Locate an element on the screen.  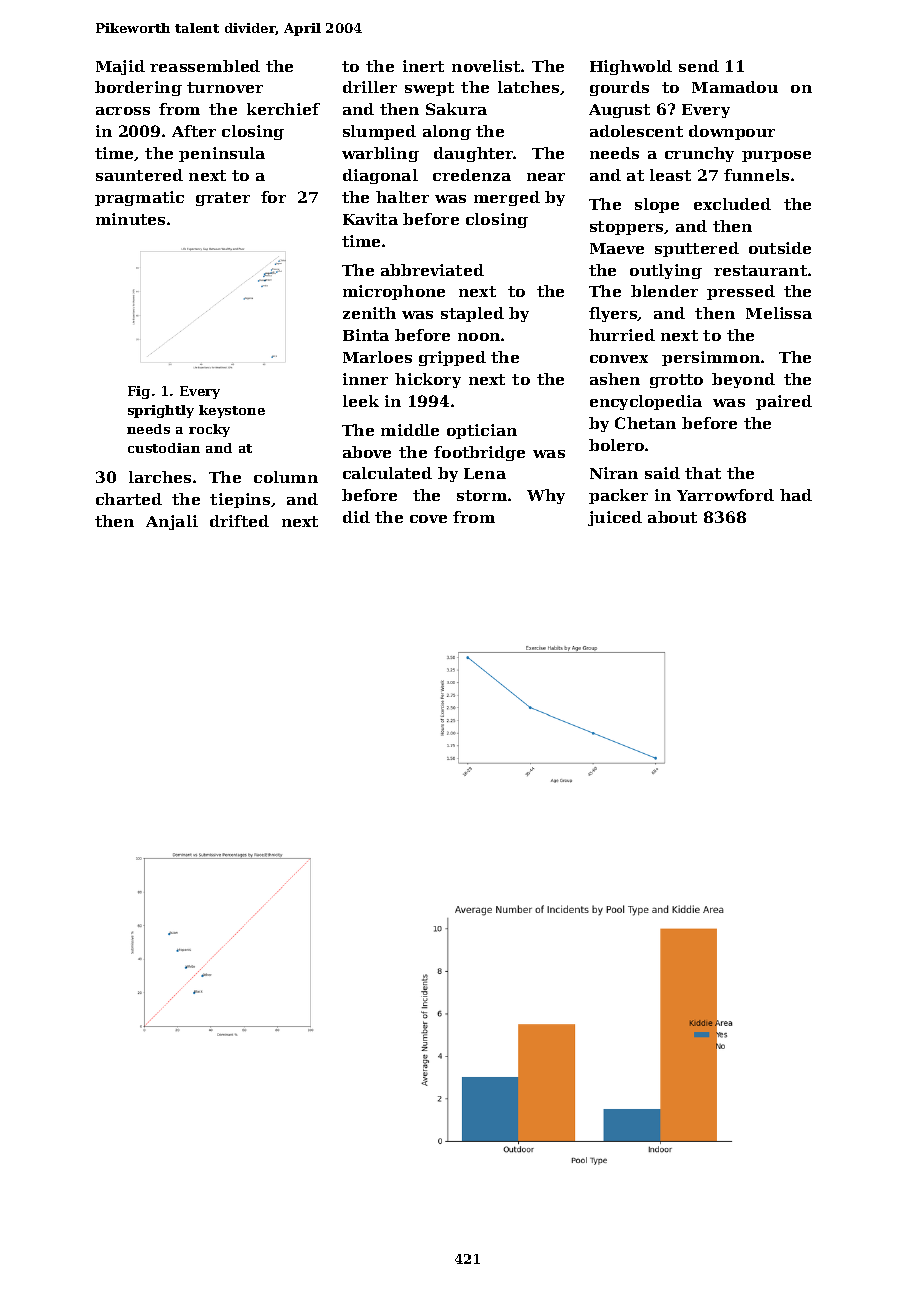
latches is located at coordinates (528, 87).
